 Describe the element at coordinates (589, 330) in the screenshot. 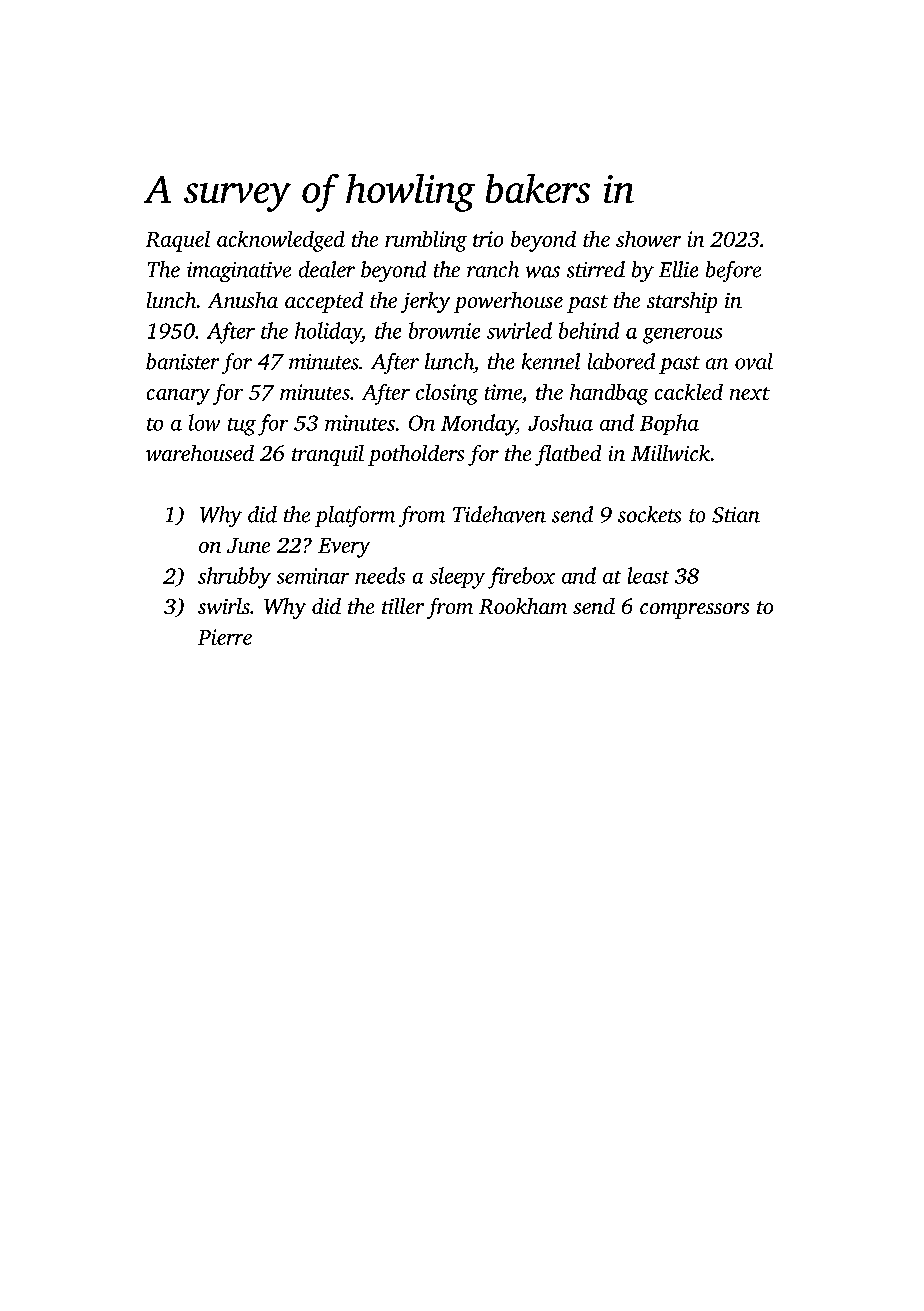

I see `behind` at that location.
